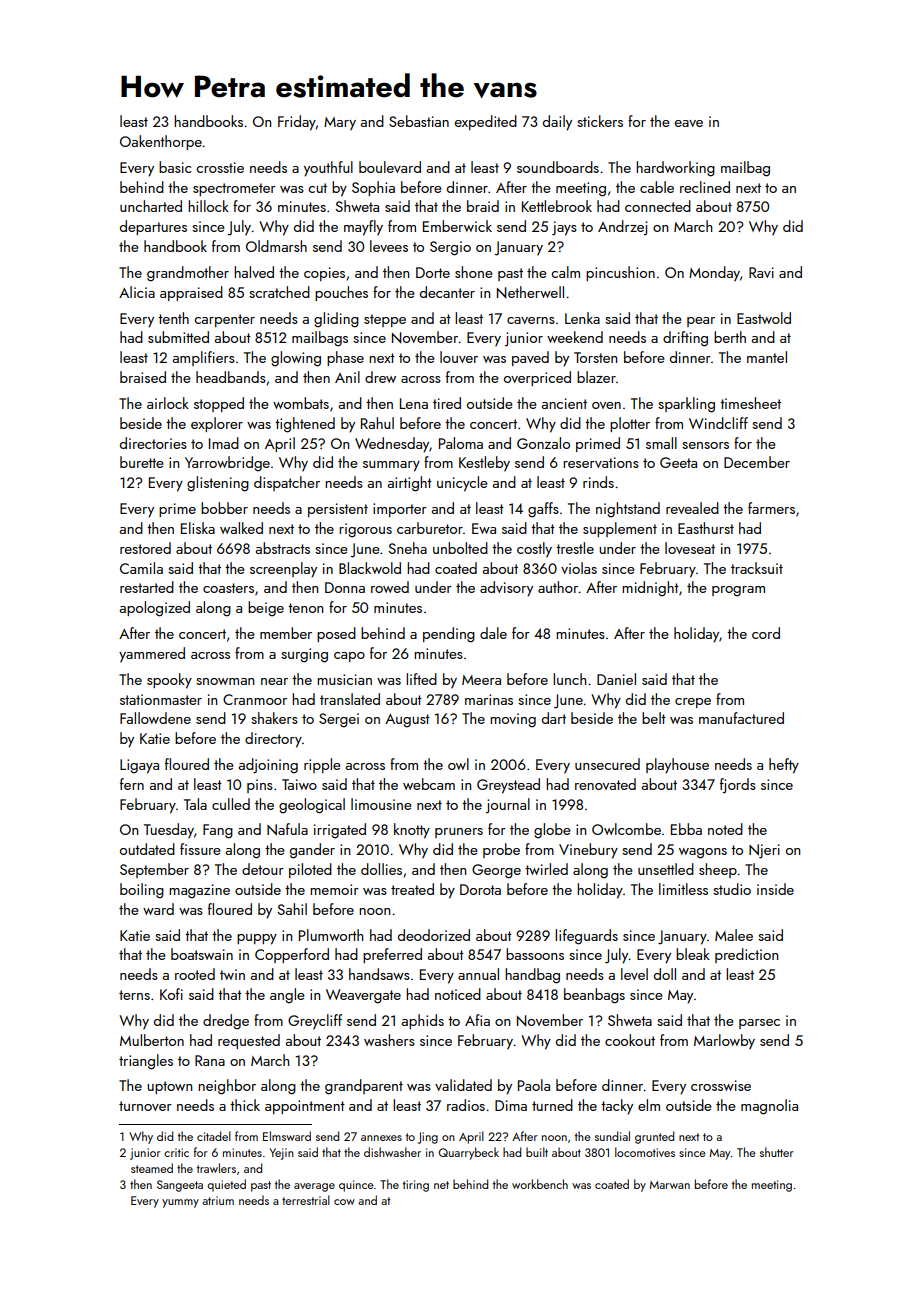 The image size is (924, 1308). I want to click on restarted, so click(147, 587).
